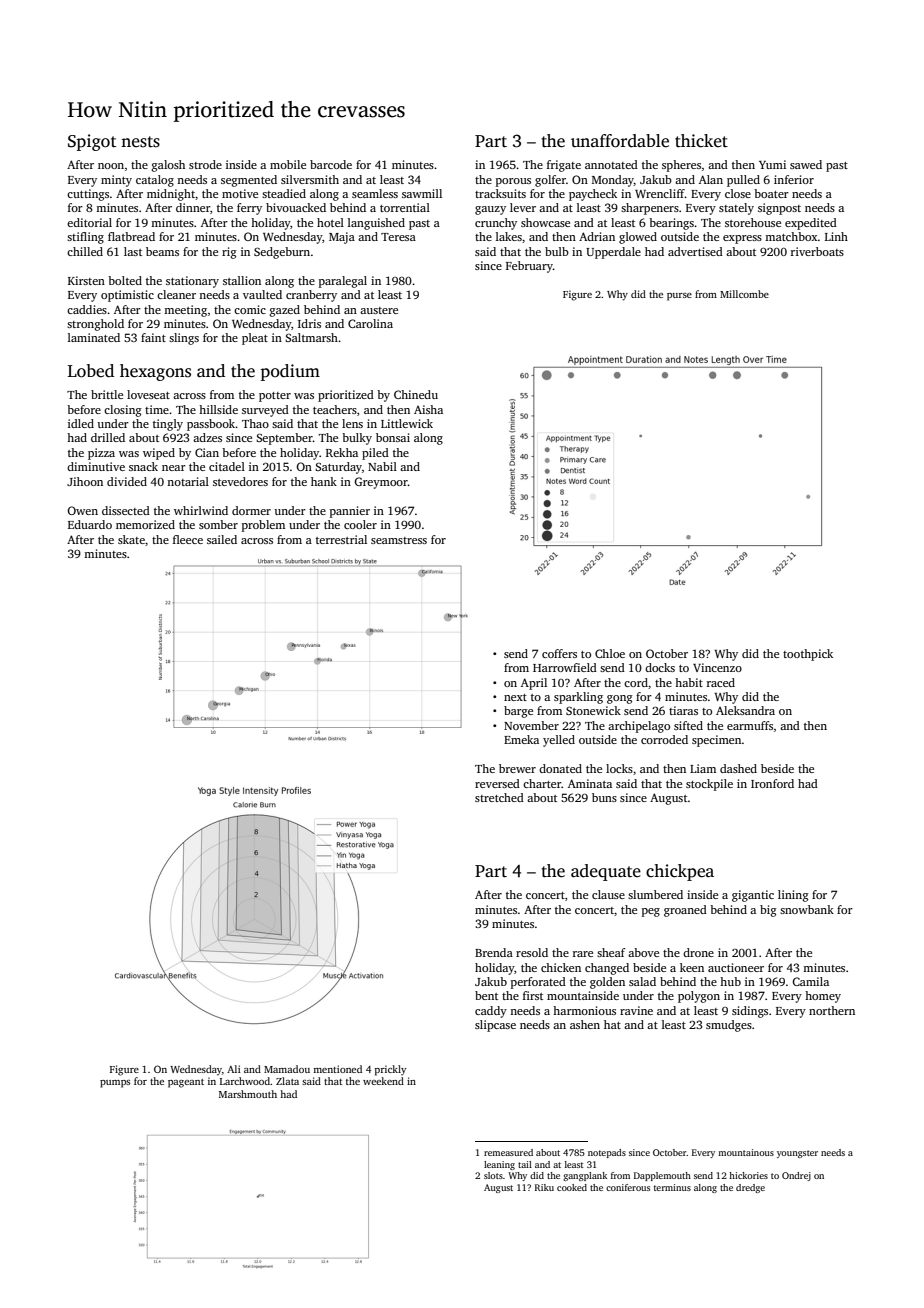 This screenshot has height=1308, width=924. What do you see at coordinates (92, 142) in the screenshot?
I see `Spigot` at bounding box center [92, 142].
